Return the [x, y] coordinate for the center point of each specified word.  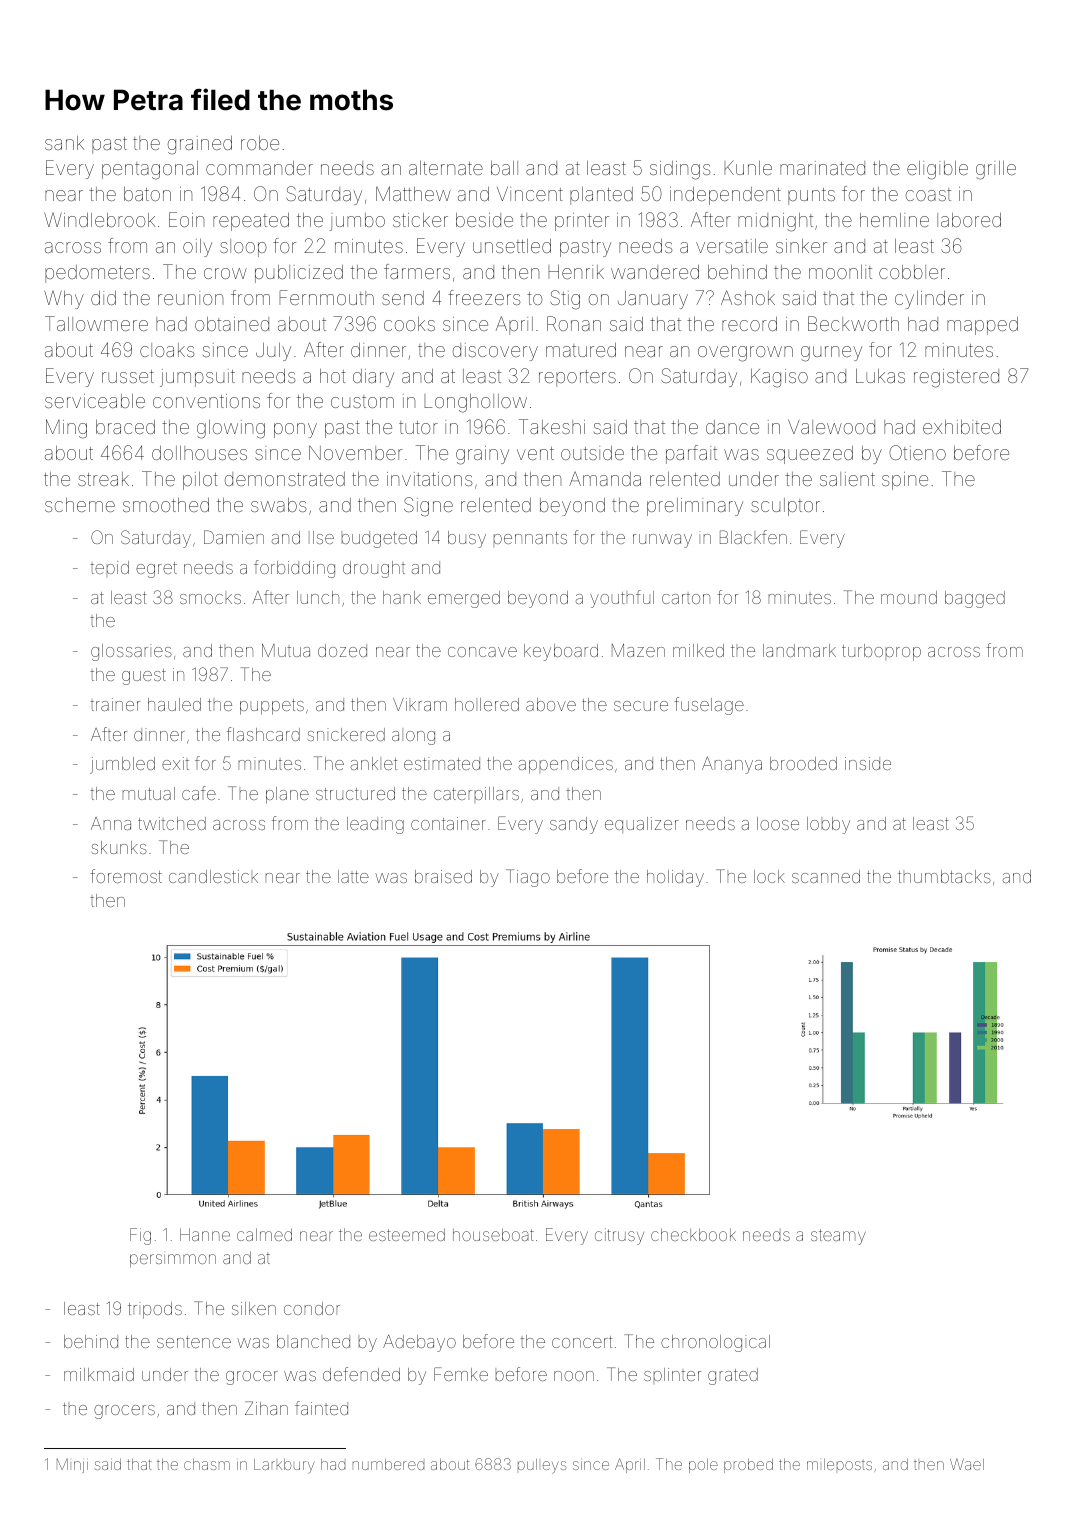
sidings [680, 170]
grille [996, 170]
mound [909, 597]
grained [200, 145]
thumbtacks [944, 876]
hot [333, 376]
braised [443, 876]
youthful [622, 599]
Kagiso [779, 378]
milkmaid [99, 1374]
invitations [430, 479]
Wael [967, 1464]
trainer [115, 704]
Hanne [205, 1234]
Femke [461, 1374]
